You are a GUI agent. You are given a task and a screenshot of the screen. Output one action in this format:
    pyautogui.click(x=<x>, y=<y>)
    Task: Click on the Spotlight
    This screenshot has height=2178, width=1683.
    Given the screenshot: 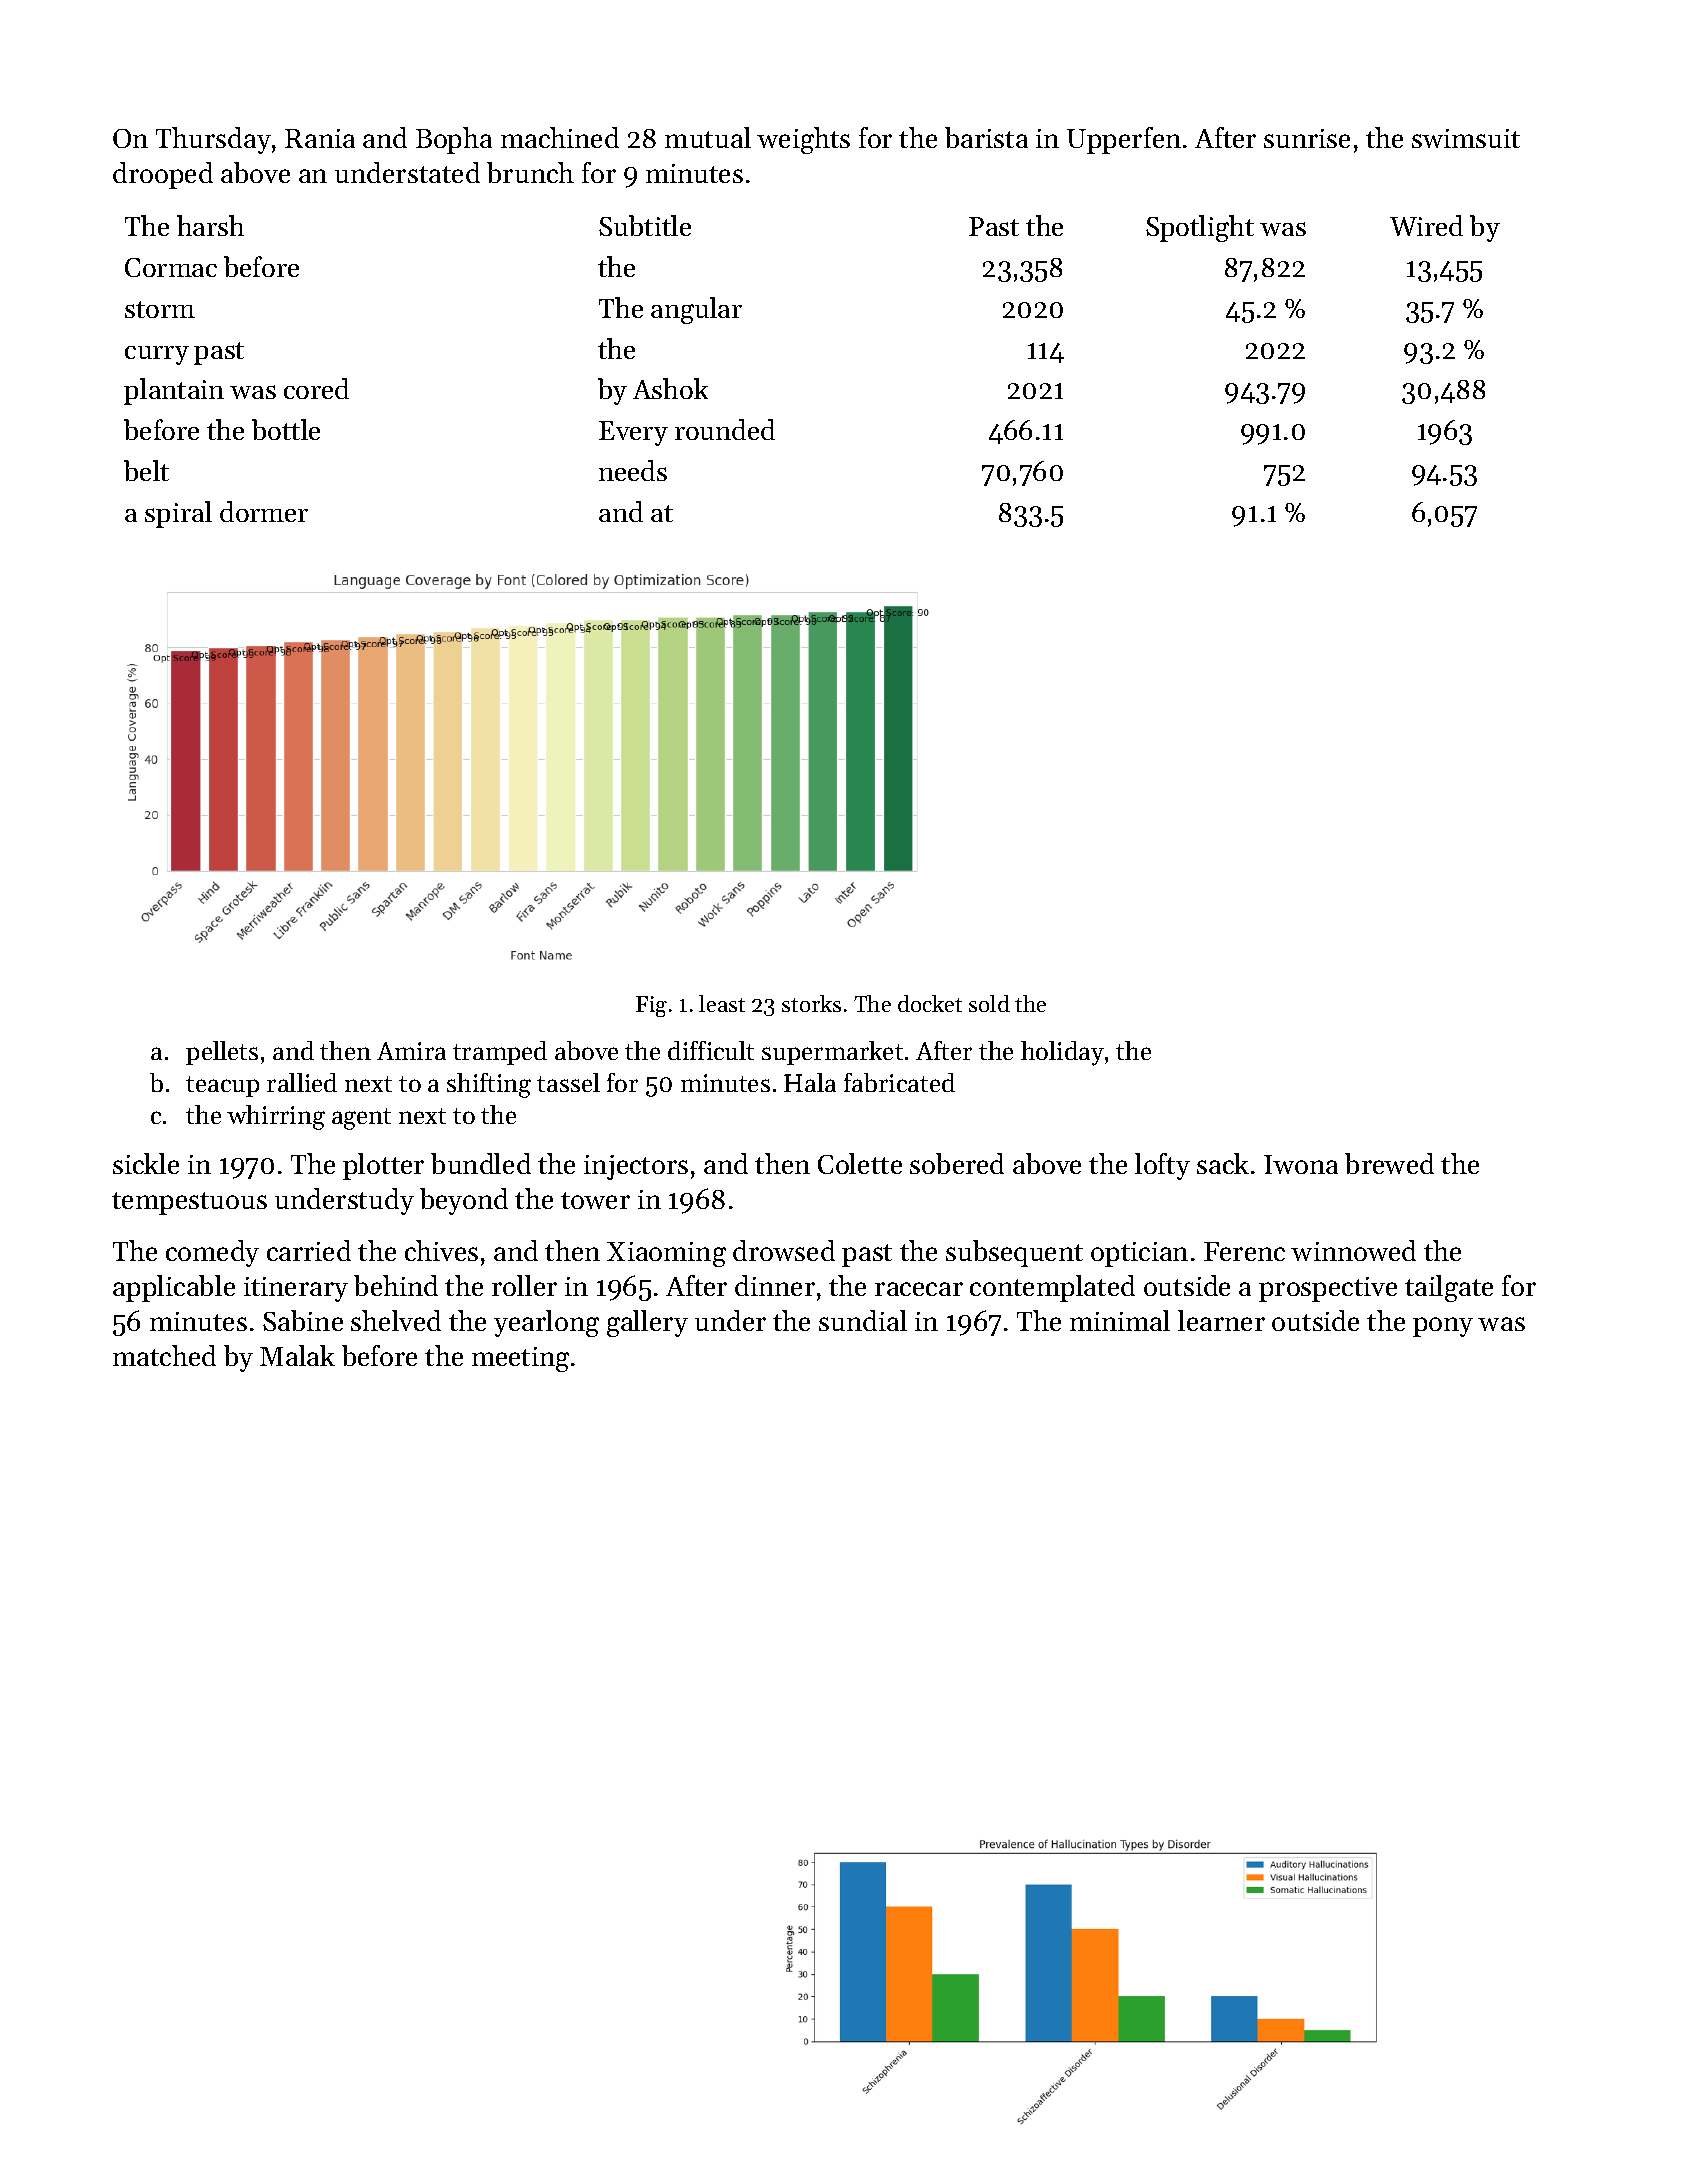 What is the action you would take?
    pyautogui.click(x=1200, y=228)
